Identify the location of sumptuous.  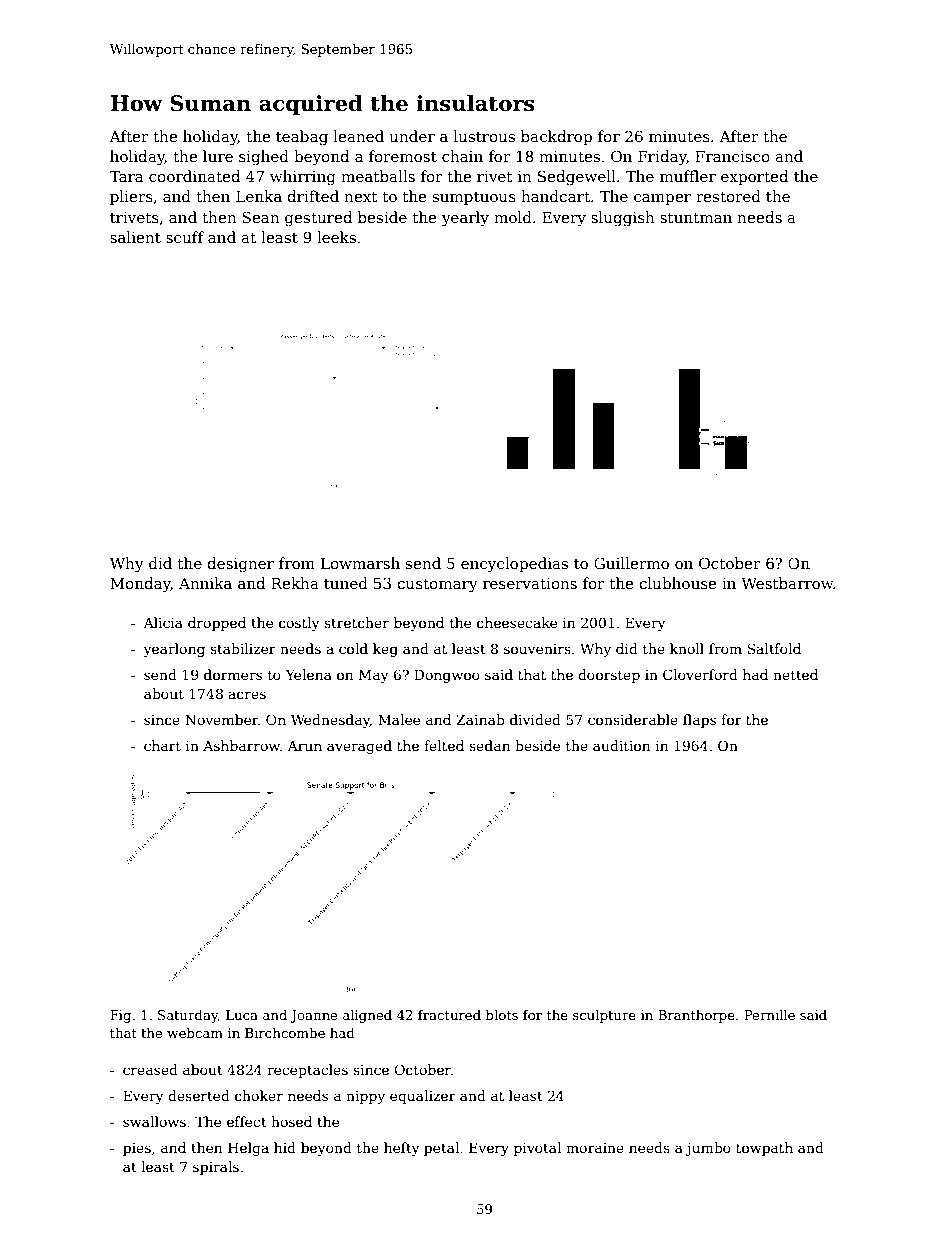
(474, 198).
